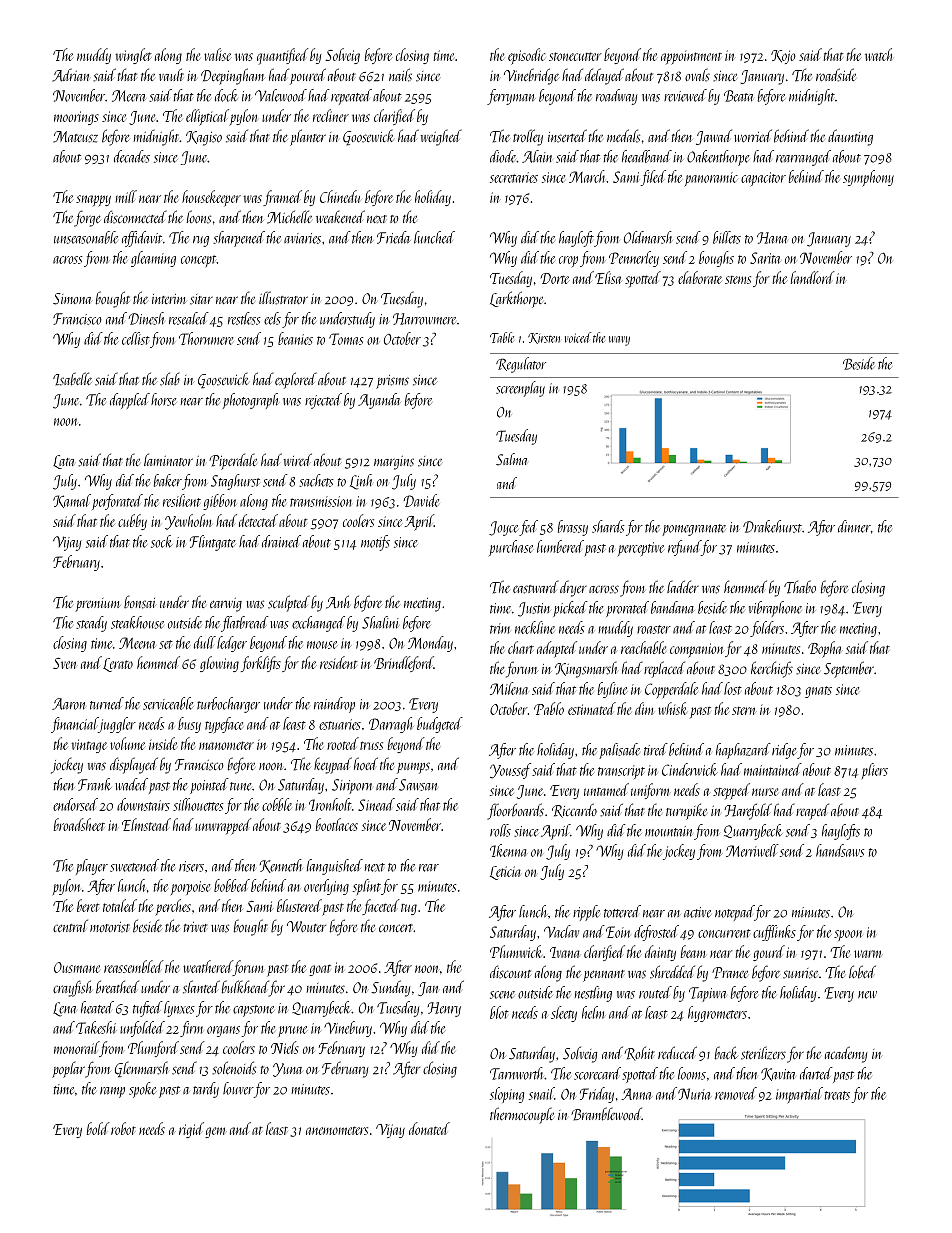  I want to click on pliers, so click(875, 771).
